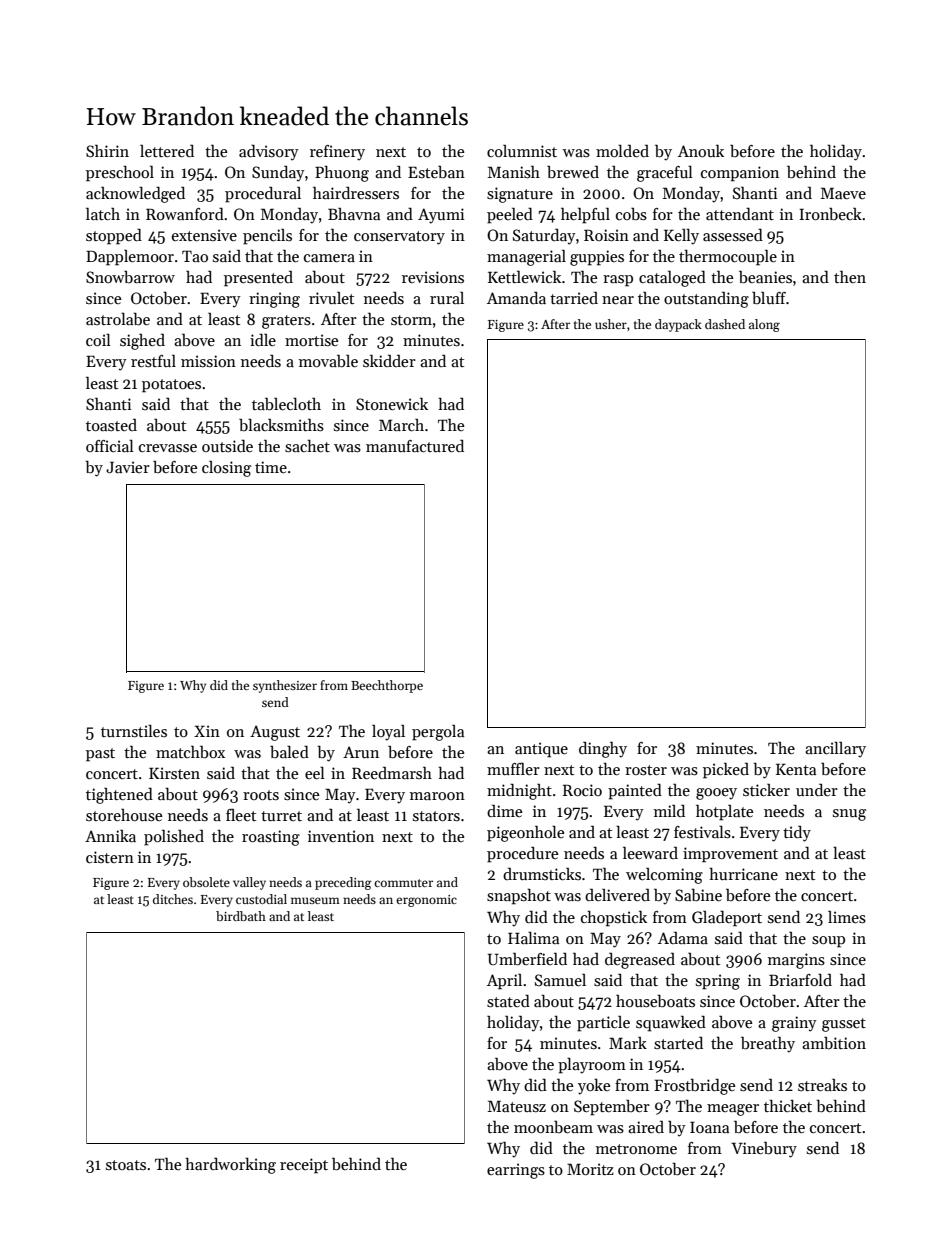 The height and width of the image is (1233, 952). Describe the element at coordinates (726, 771) in the image. I see `picked` at that location.
